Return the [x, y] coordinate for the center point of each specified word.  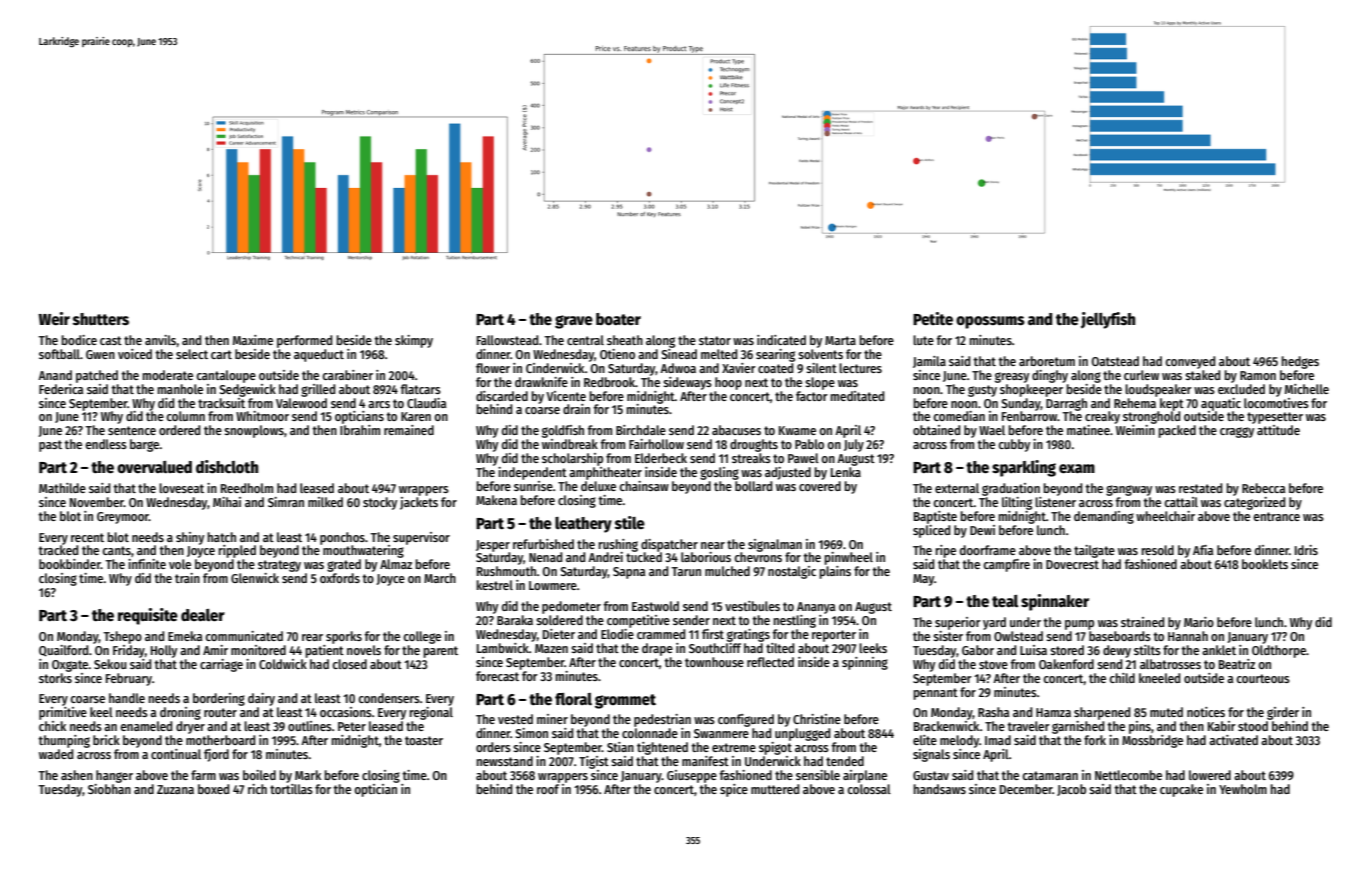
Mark [308, 775]
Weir [54, 318]
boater [618, 319]
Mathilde [62, 488]
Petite [933, 319]
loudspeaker [1158, 390]
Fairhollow [656, 444]
